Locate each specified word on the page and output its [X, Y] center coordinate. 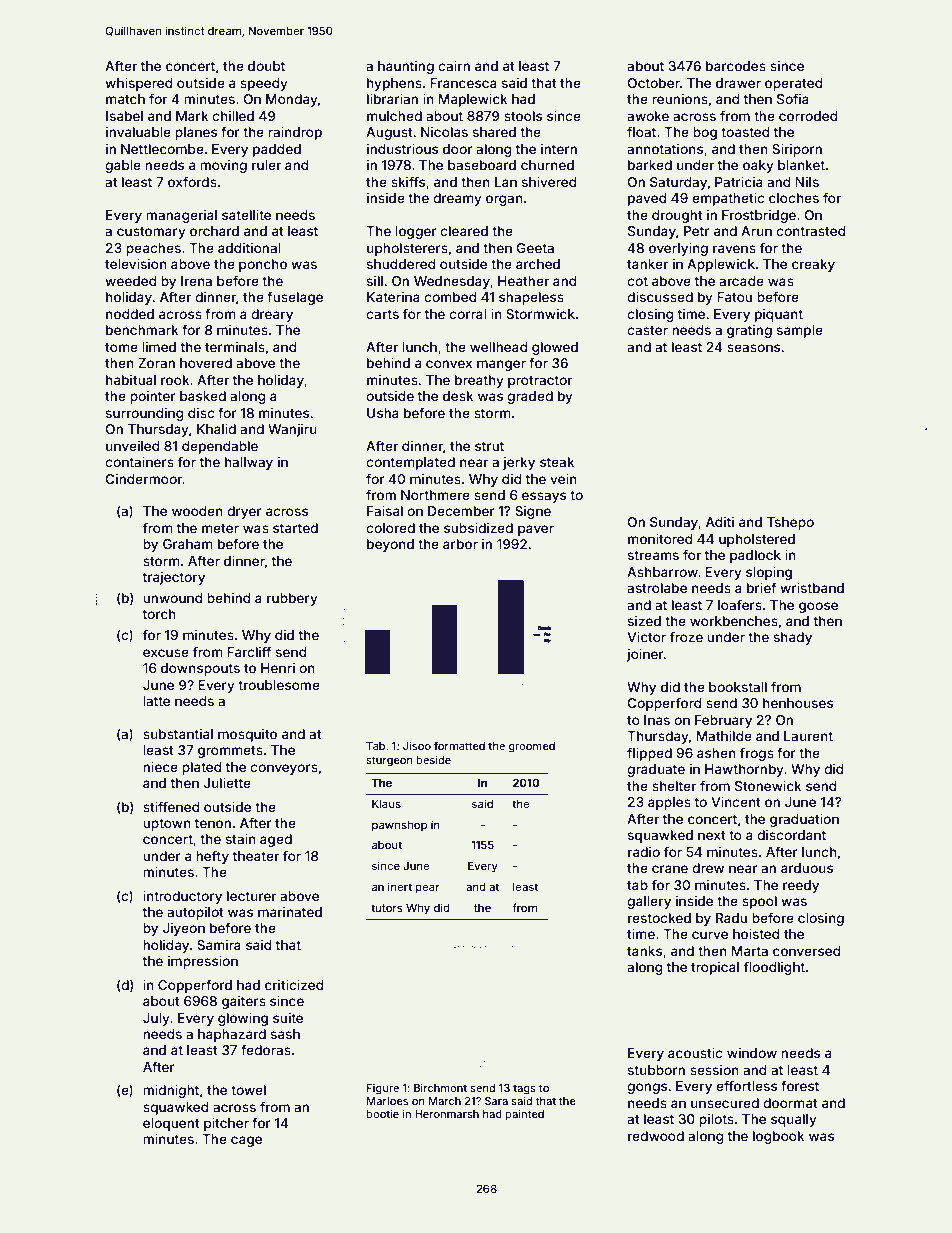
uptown [167, 825]
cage [246, 1141]
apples [669, 803]
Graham [187, 544]
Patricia [738, 182]
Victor [646, 637]
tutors [387, 908]
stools [523, 116]
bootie [383, 1113]
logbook [778, 1137]
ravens [734, 249]
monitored [660, 539]
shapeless [531, 298]
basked [203, 396]
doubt [266, 66]
